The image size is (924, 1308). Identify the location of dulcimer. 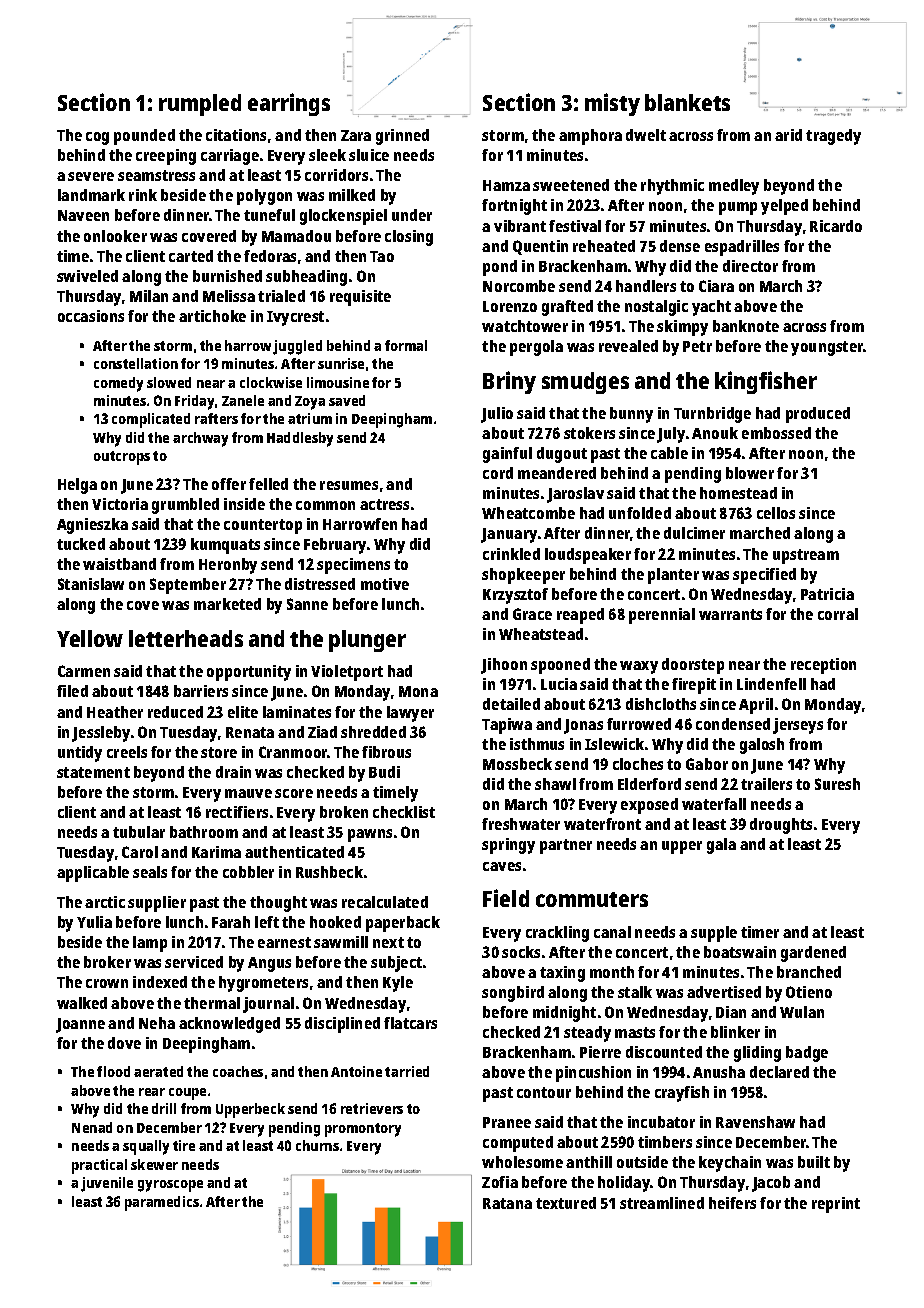
(694, 533).
